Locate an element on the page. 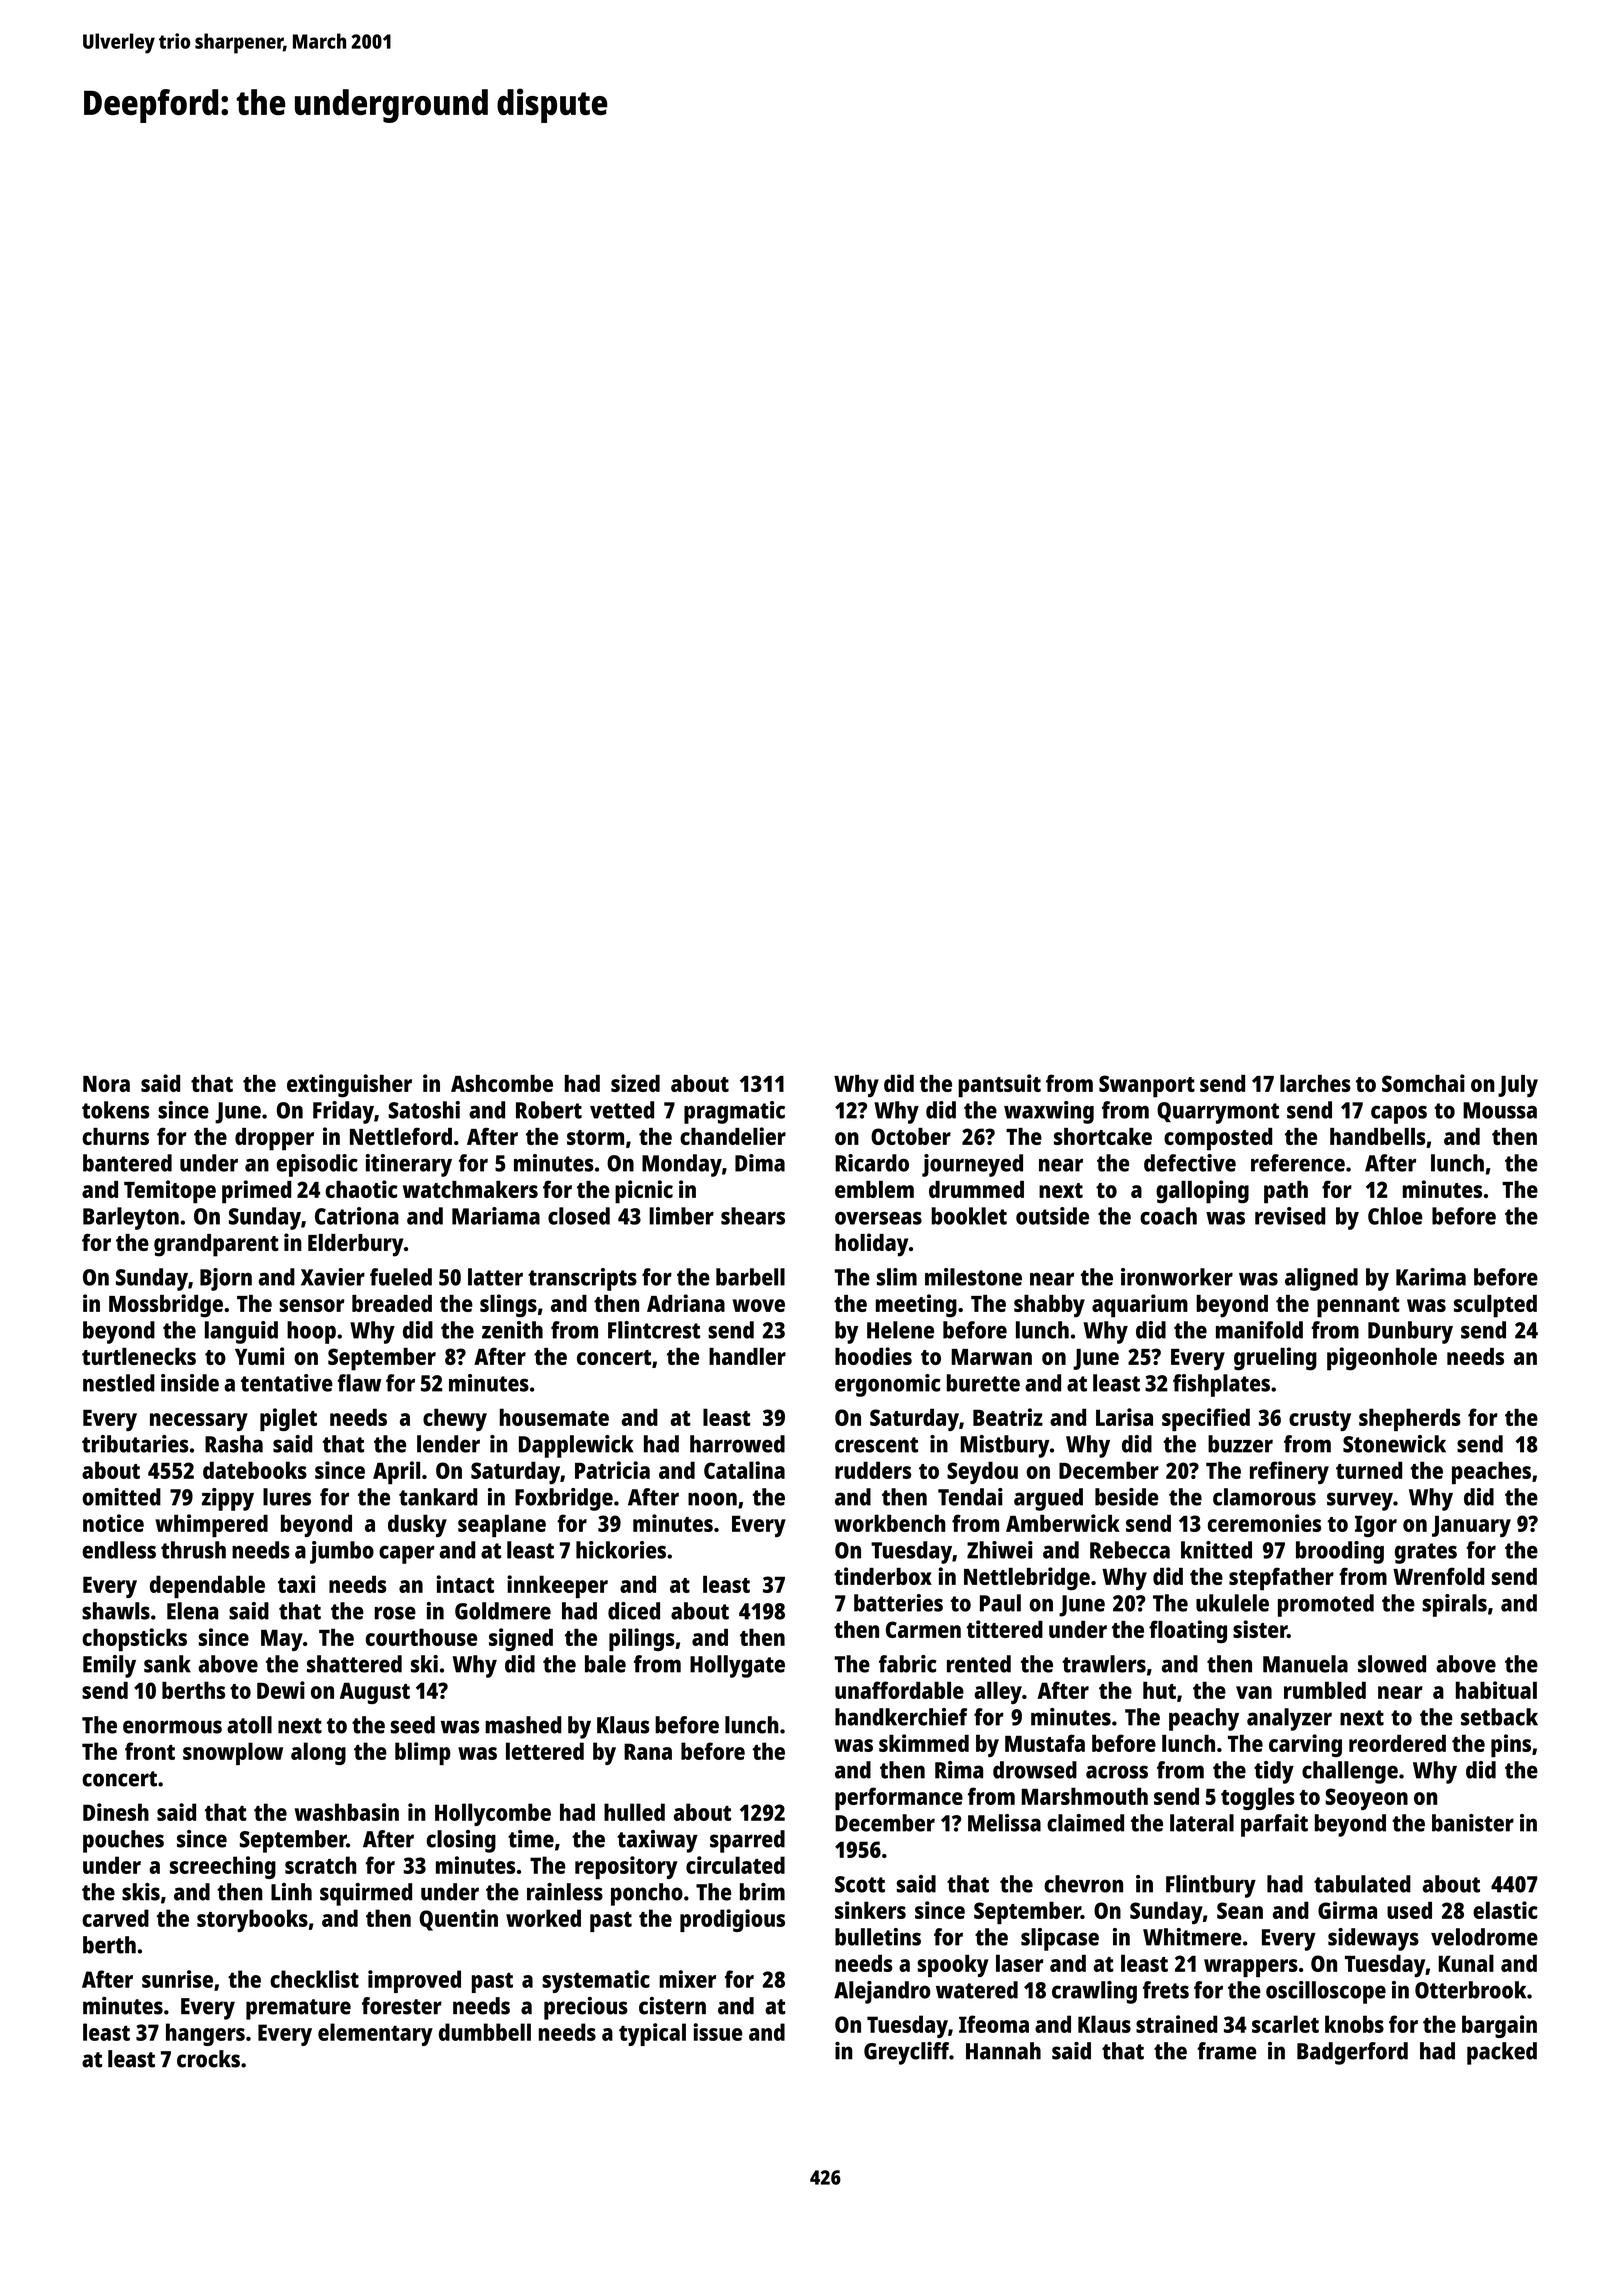  Chloe is located at coordinates (1395, 1216).
